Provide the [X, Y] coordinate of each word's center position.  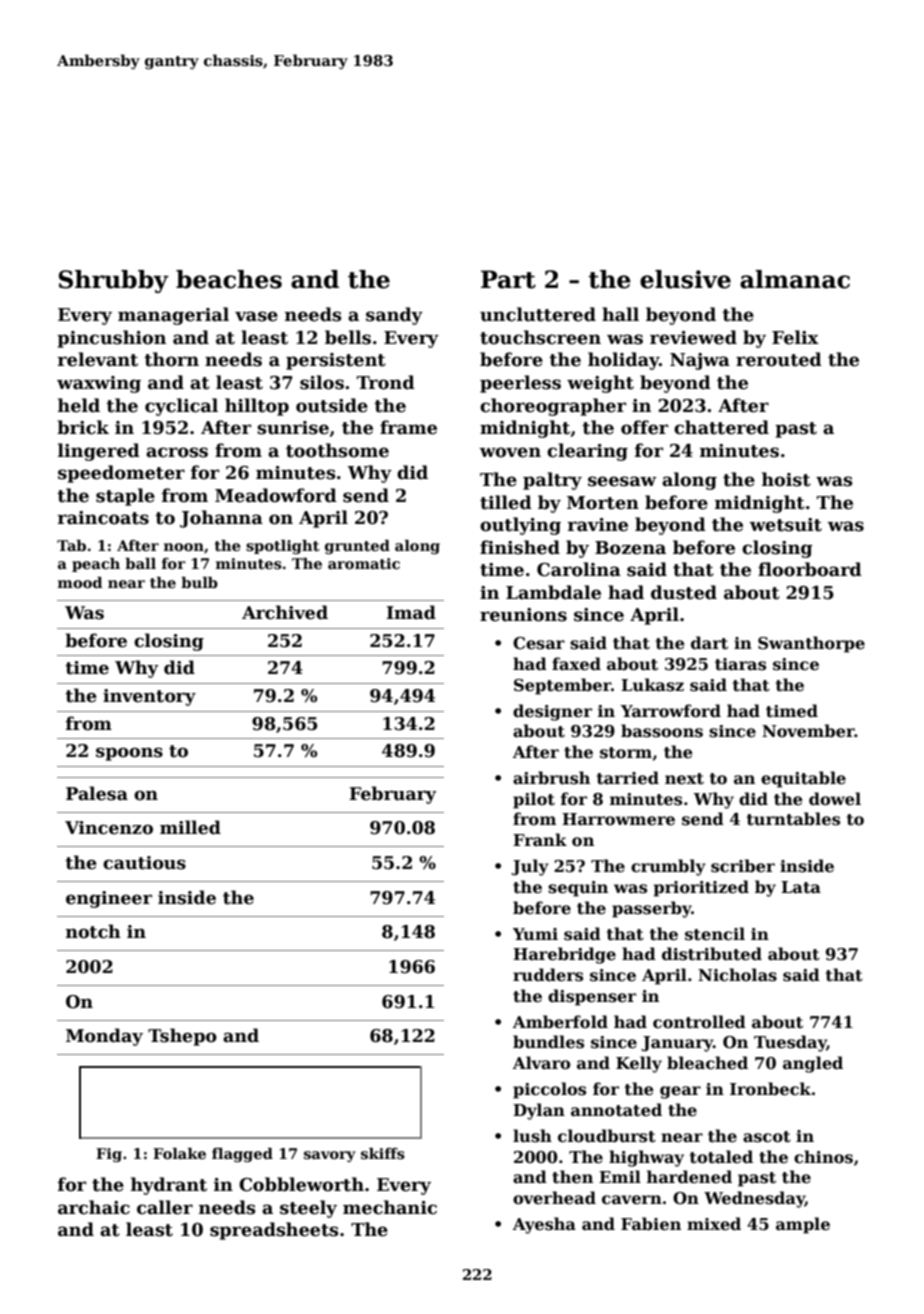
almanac [795, 279]
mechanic [390, 1207]
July [530, 867]
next [684, 779]
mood [80, 582]
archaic [94, 1207]
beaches [229, 279]
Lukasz [652, 685]
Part [508, 279]
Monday [104, 1037]
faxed [576, 664]
